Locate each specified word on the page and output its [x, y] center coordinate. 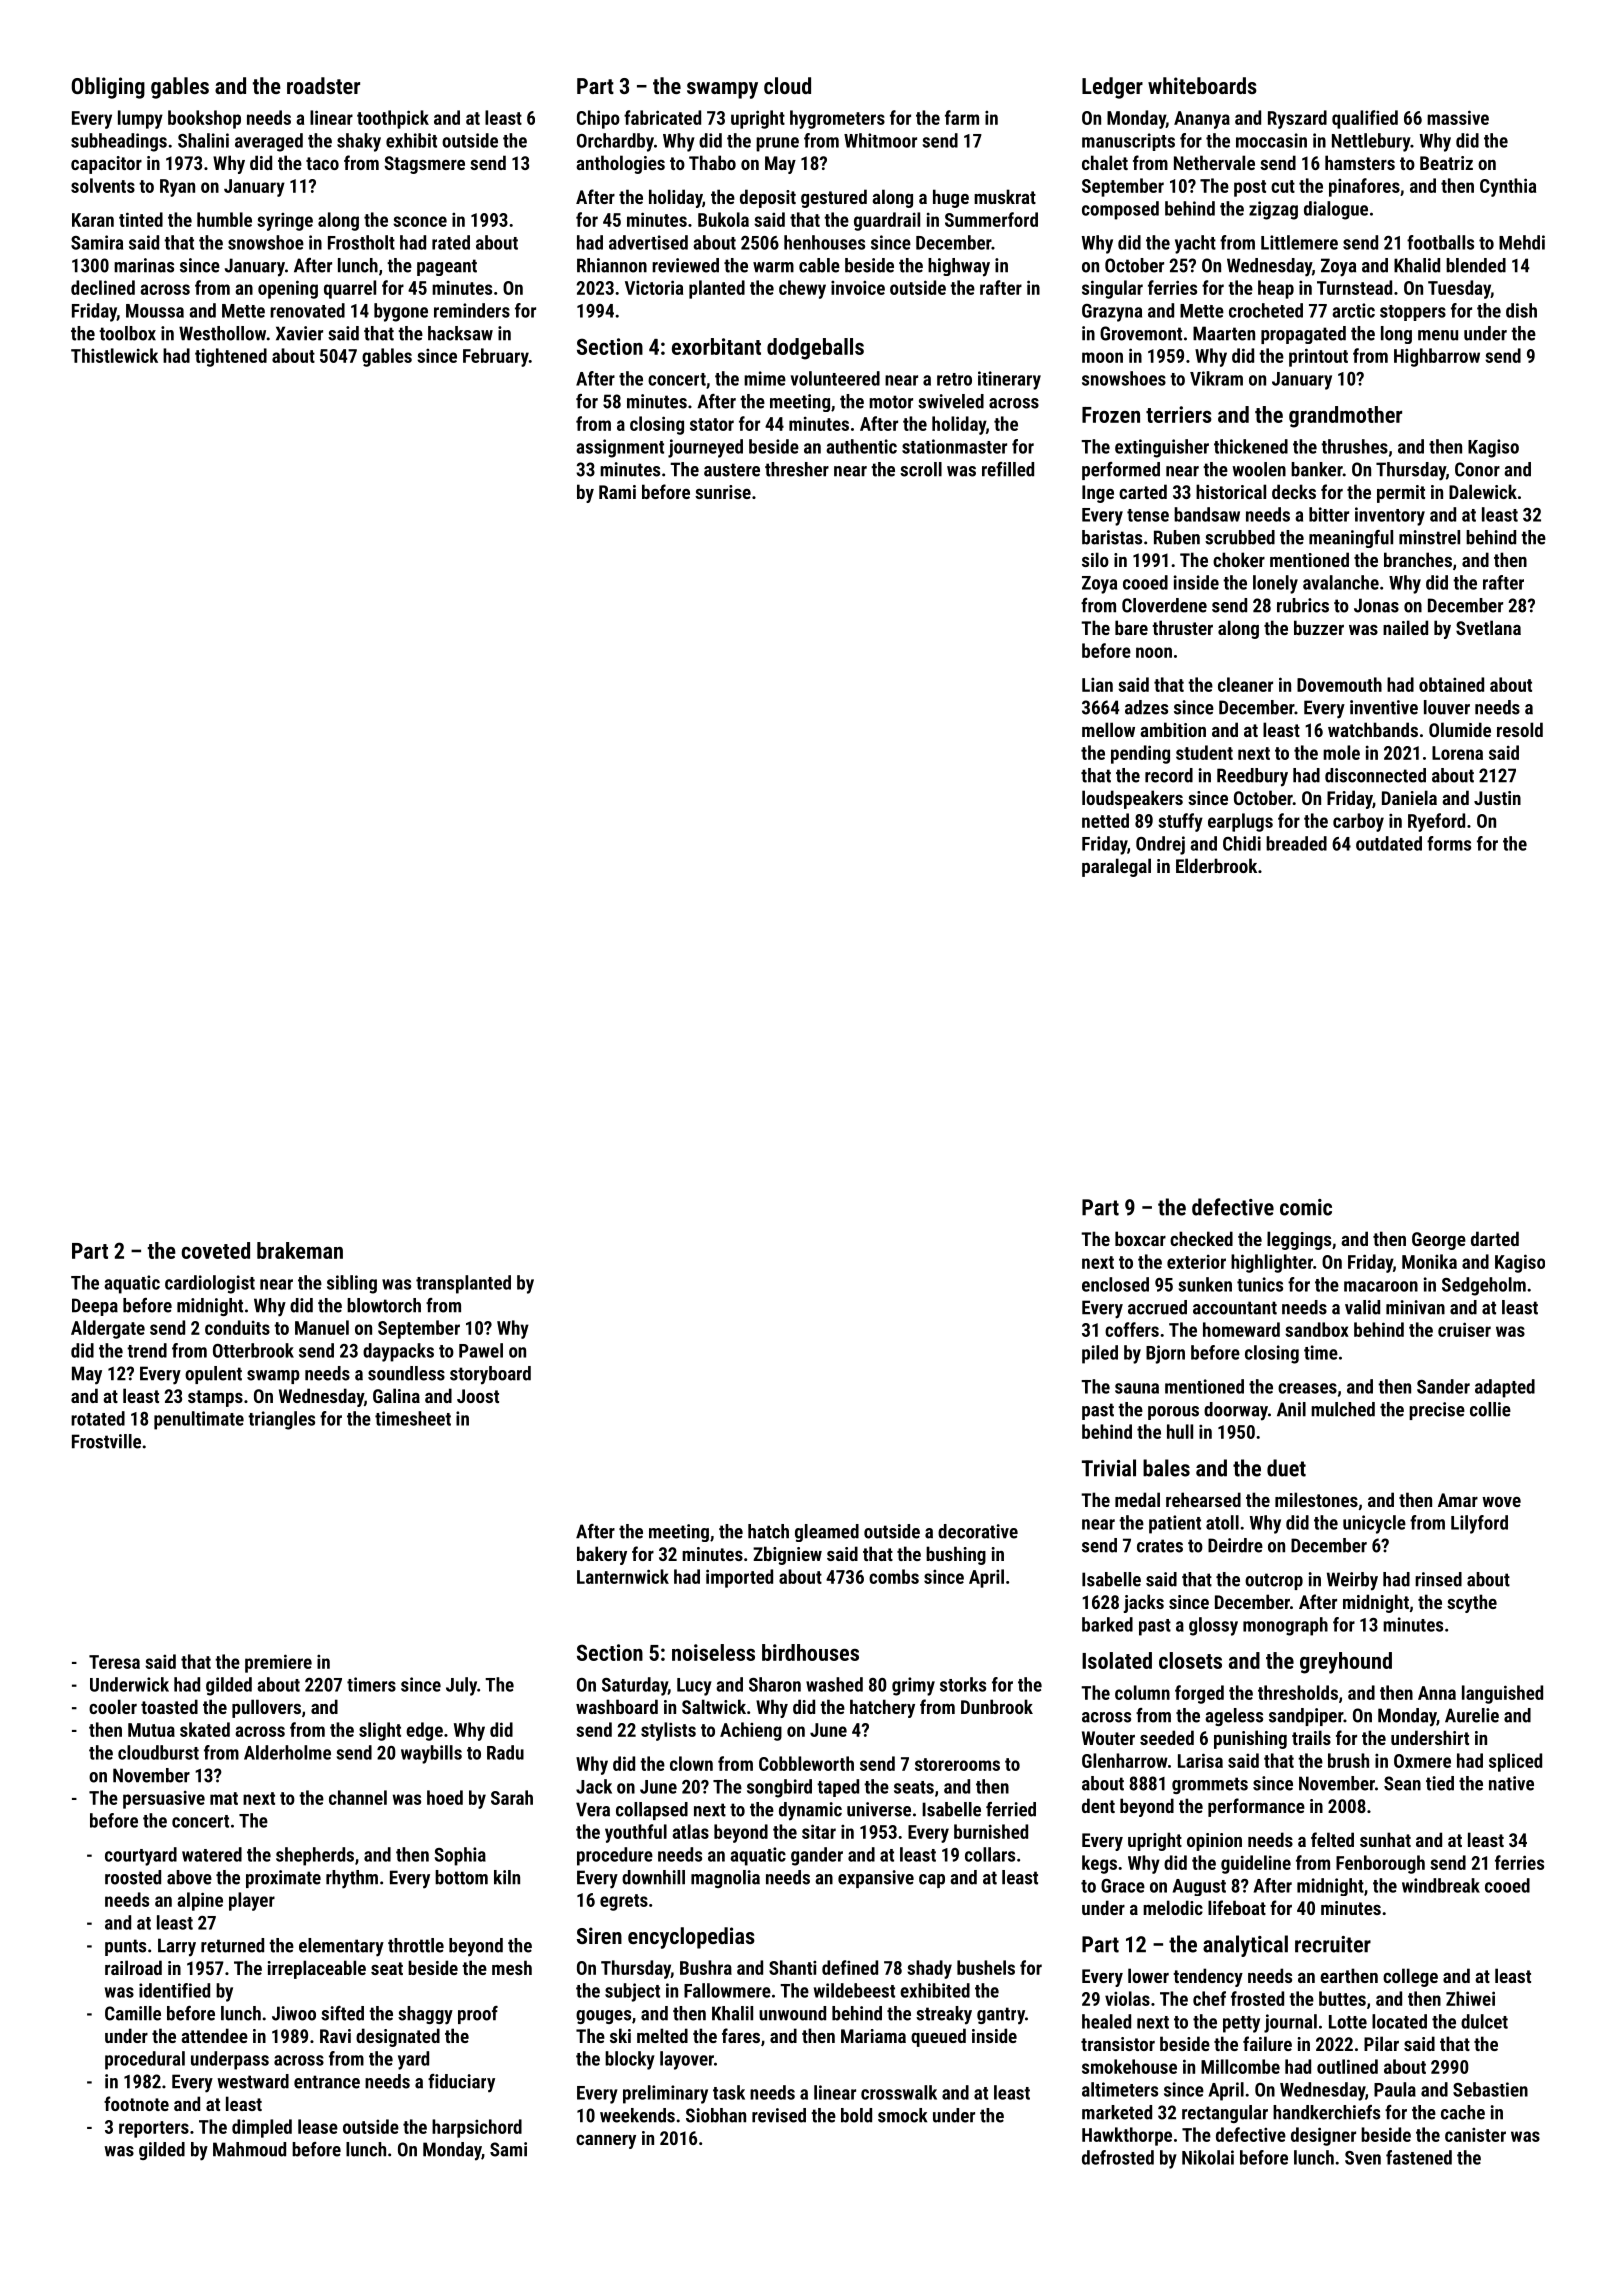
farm [962, 117]
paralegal [1116, 867]
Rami [617, 492]
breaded [1296, 843]
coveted [216, 1250]
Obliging [108, 88]
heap [1276, 289]
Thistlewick [114, 355]
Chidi [1242, 843]
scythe [1472, 1603]
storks [963, 1684]
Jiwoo [294, 2013]
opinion [1214, 1842]
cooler [113, 1706]
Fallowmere [727, 1990]
